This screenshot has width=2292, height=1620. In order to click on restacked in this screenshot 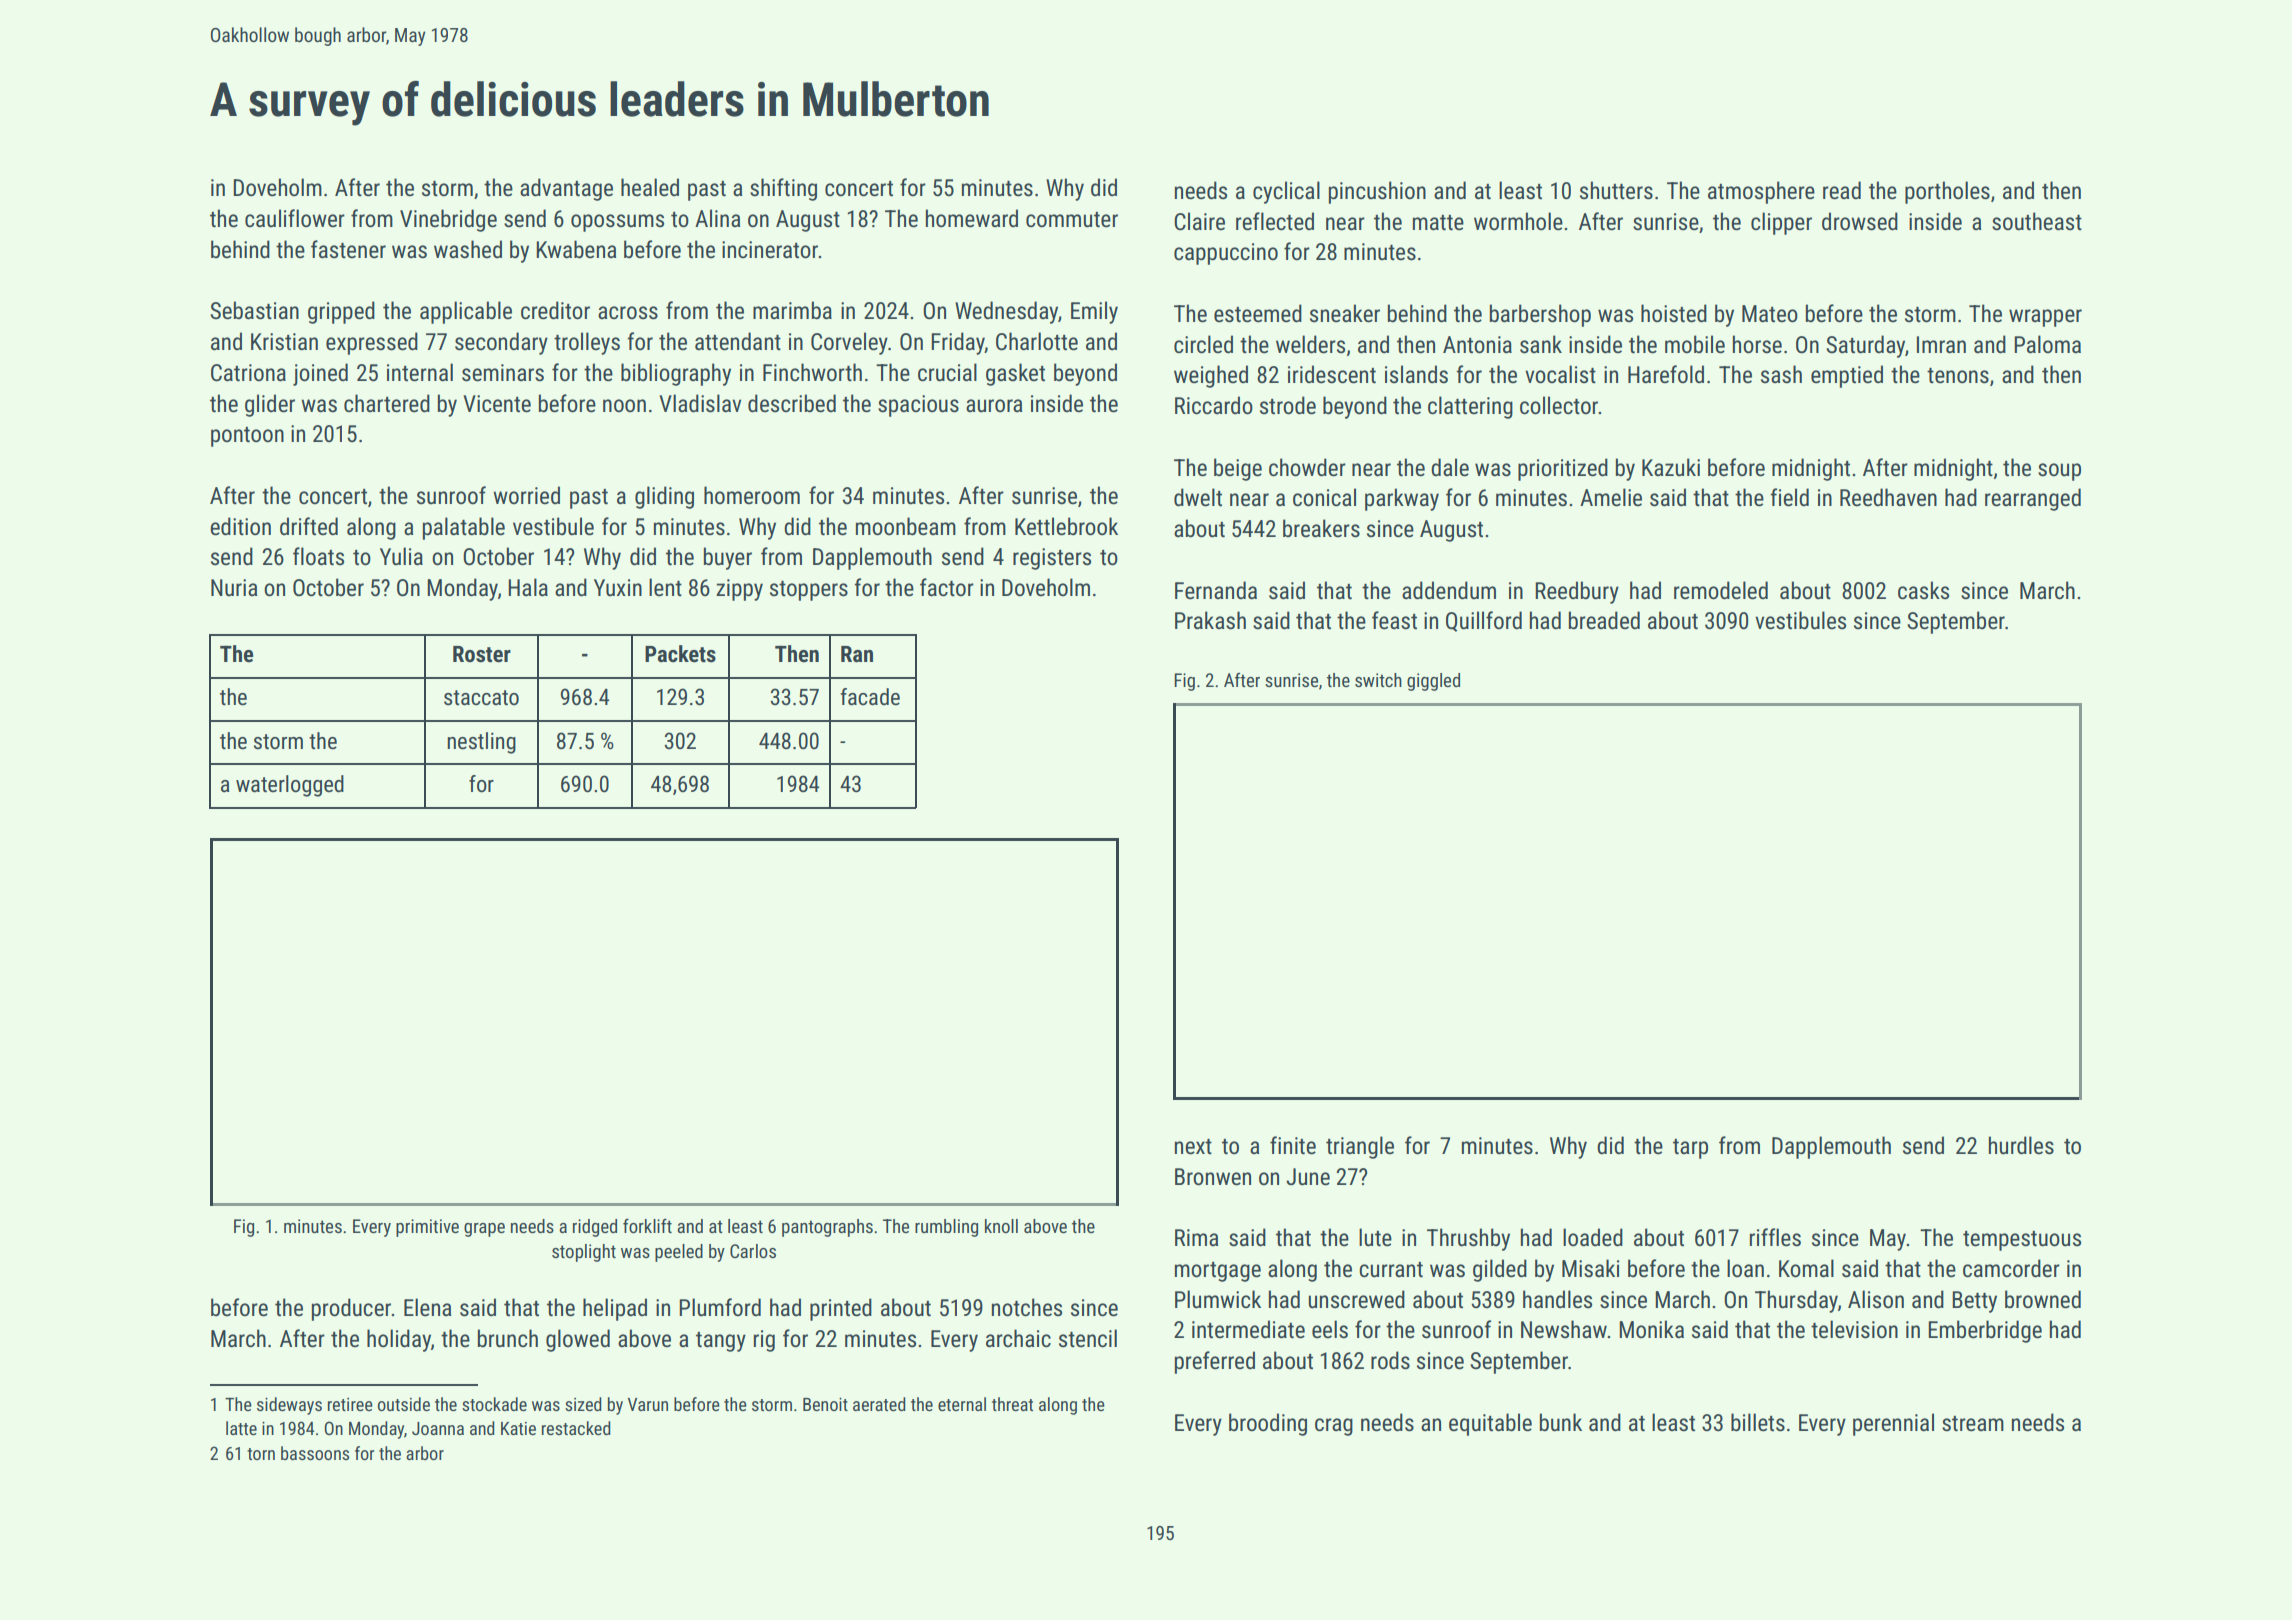, I will do `click(576, 1428)`.
